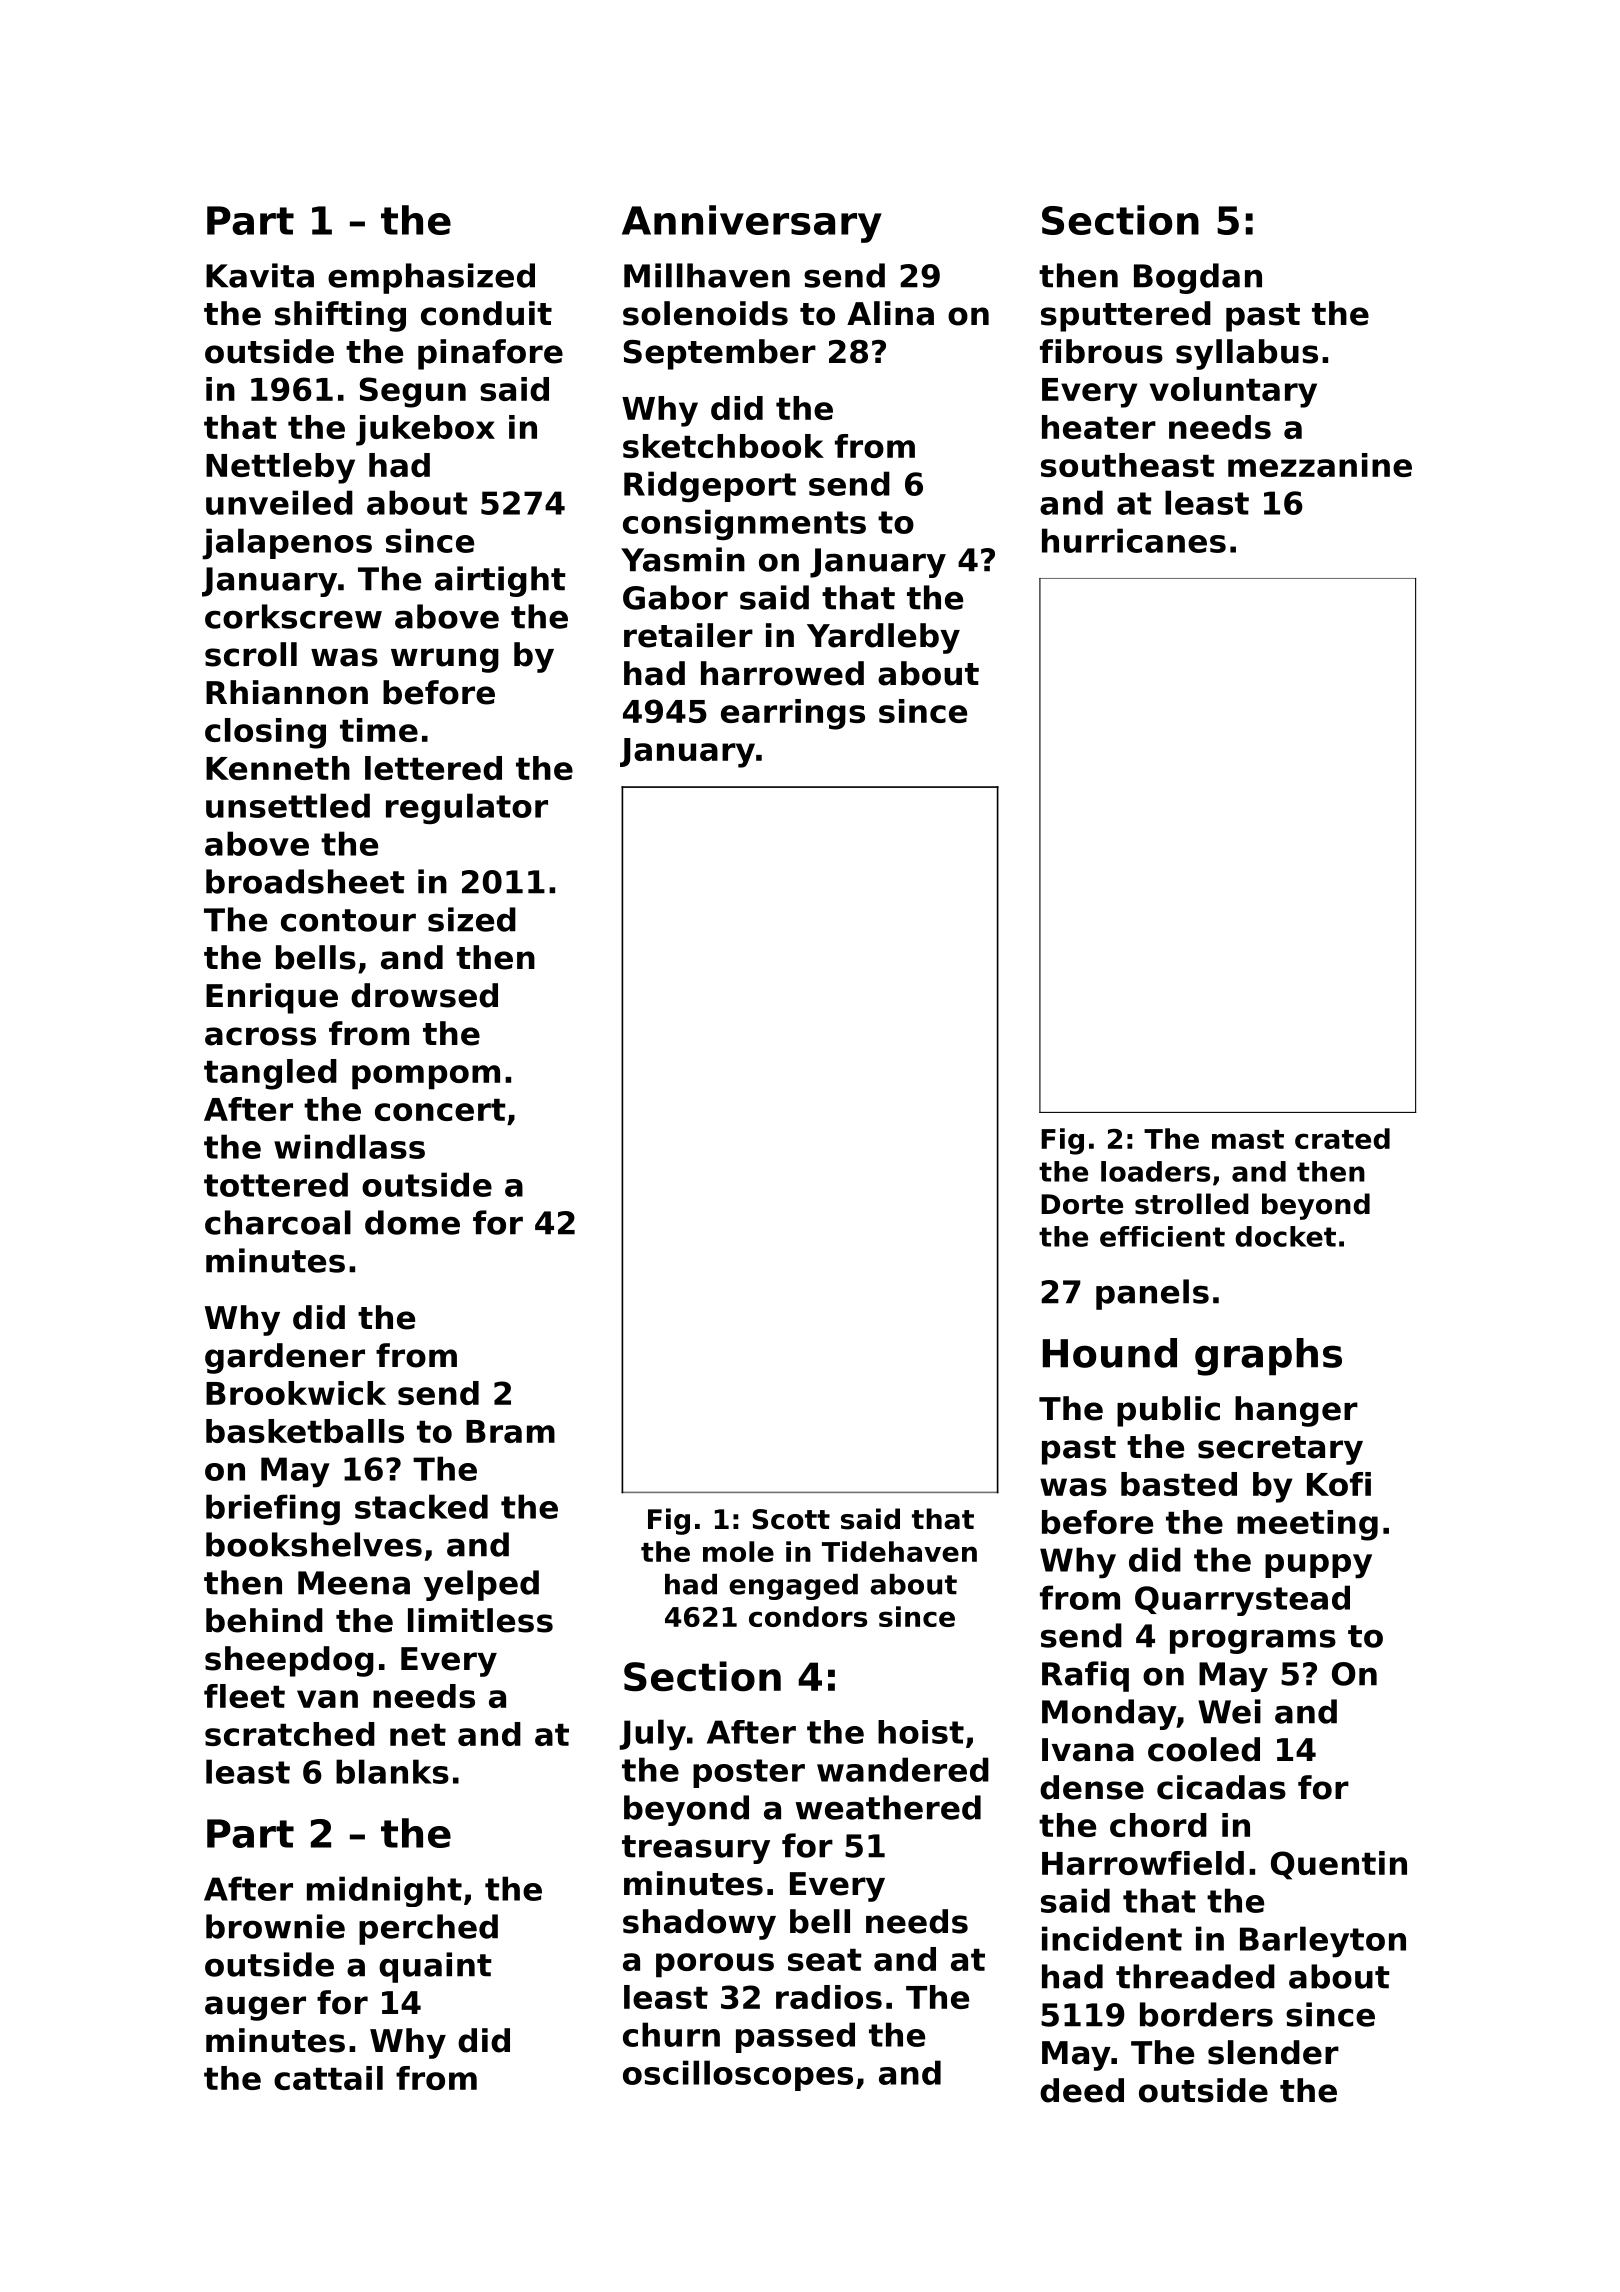 The height and width of the screenshot is (2292, 1620). I want to click on Bram, so click(510, 1431).
